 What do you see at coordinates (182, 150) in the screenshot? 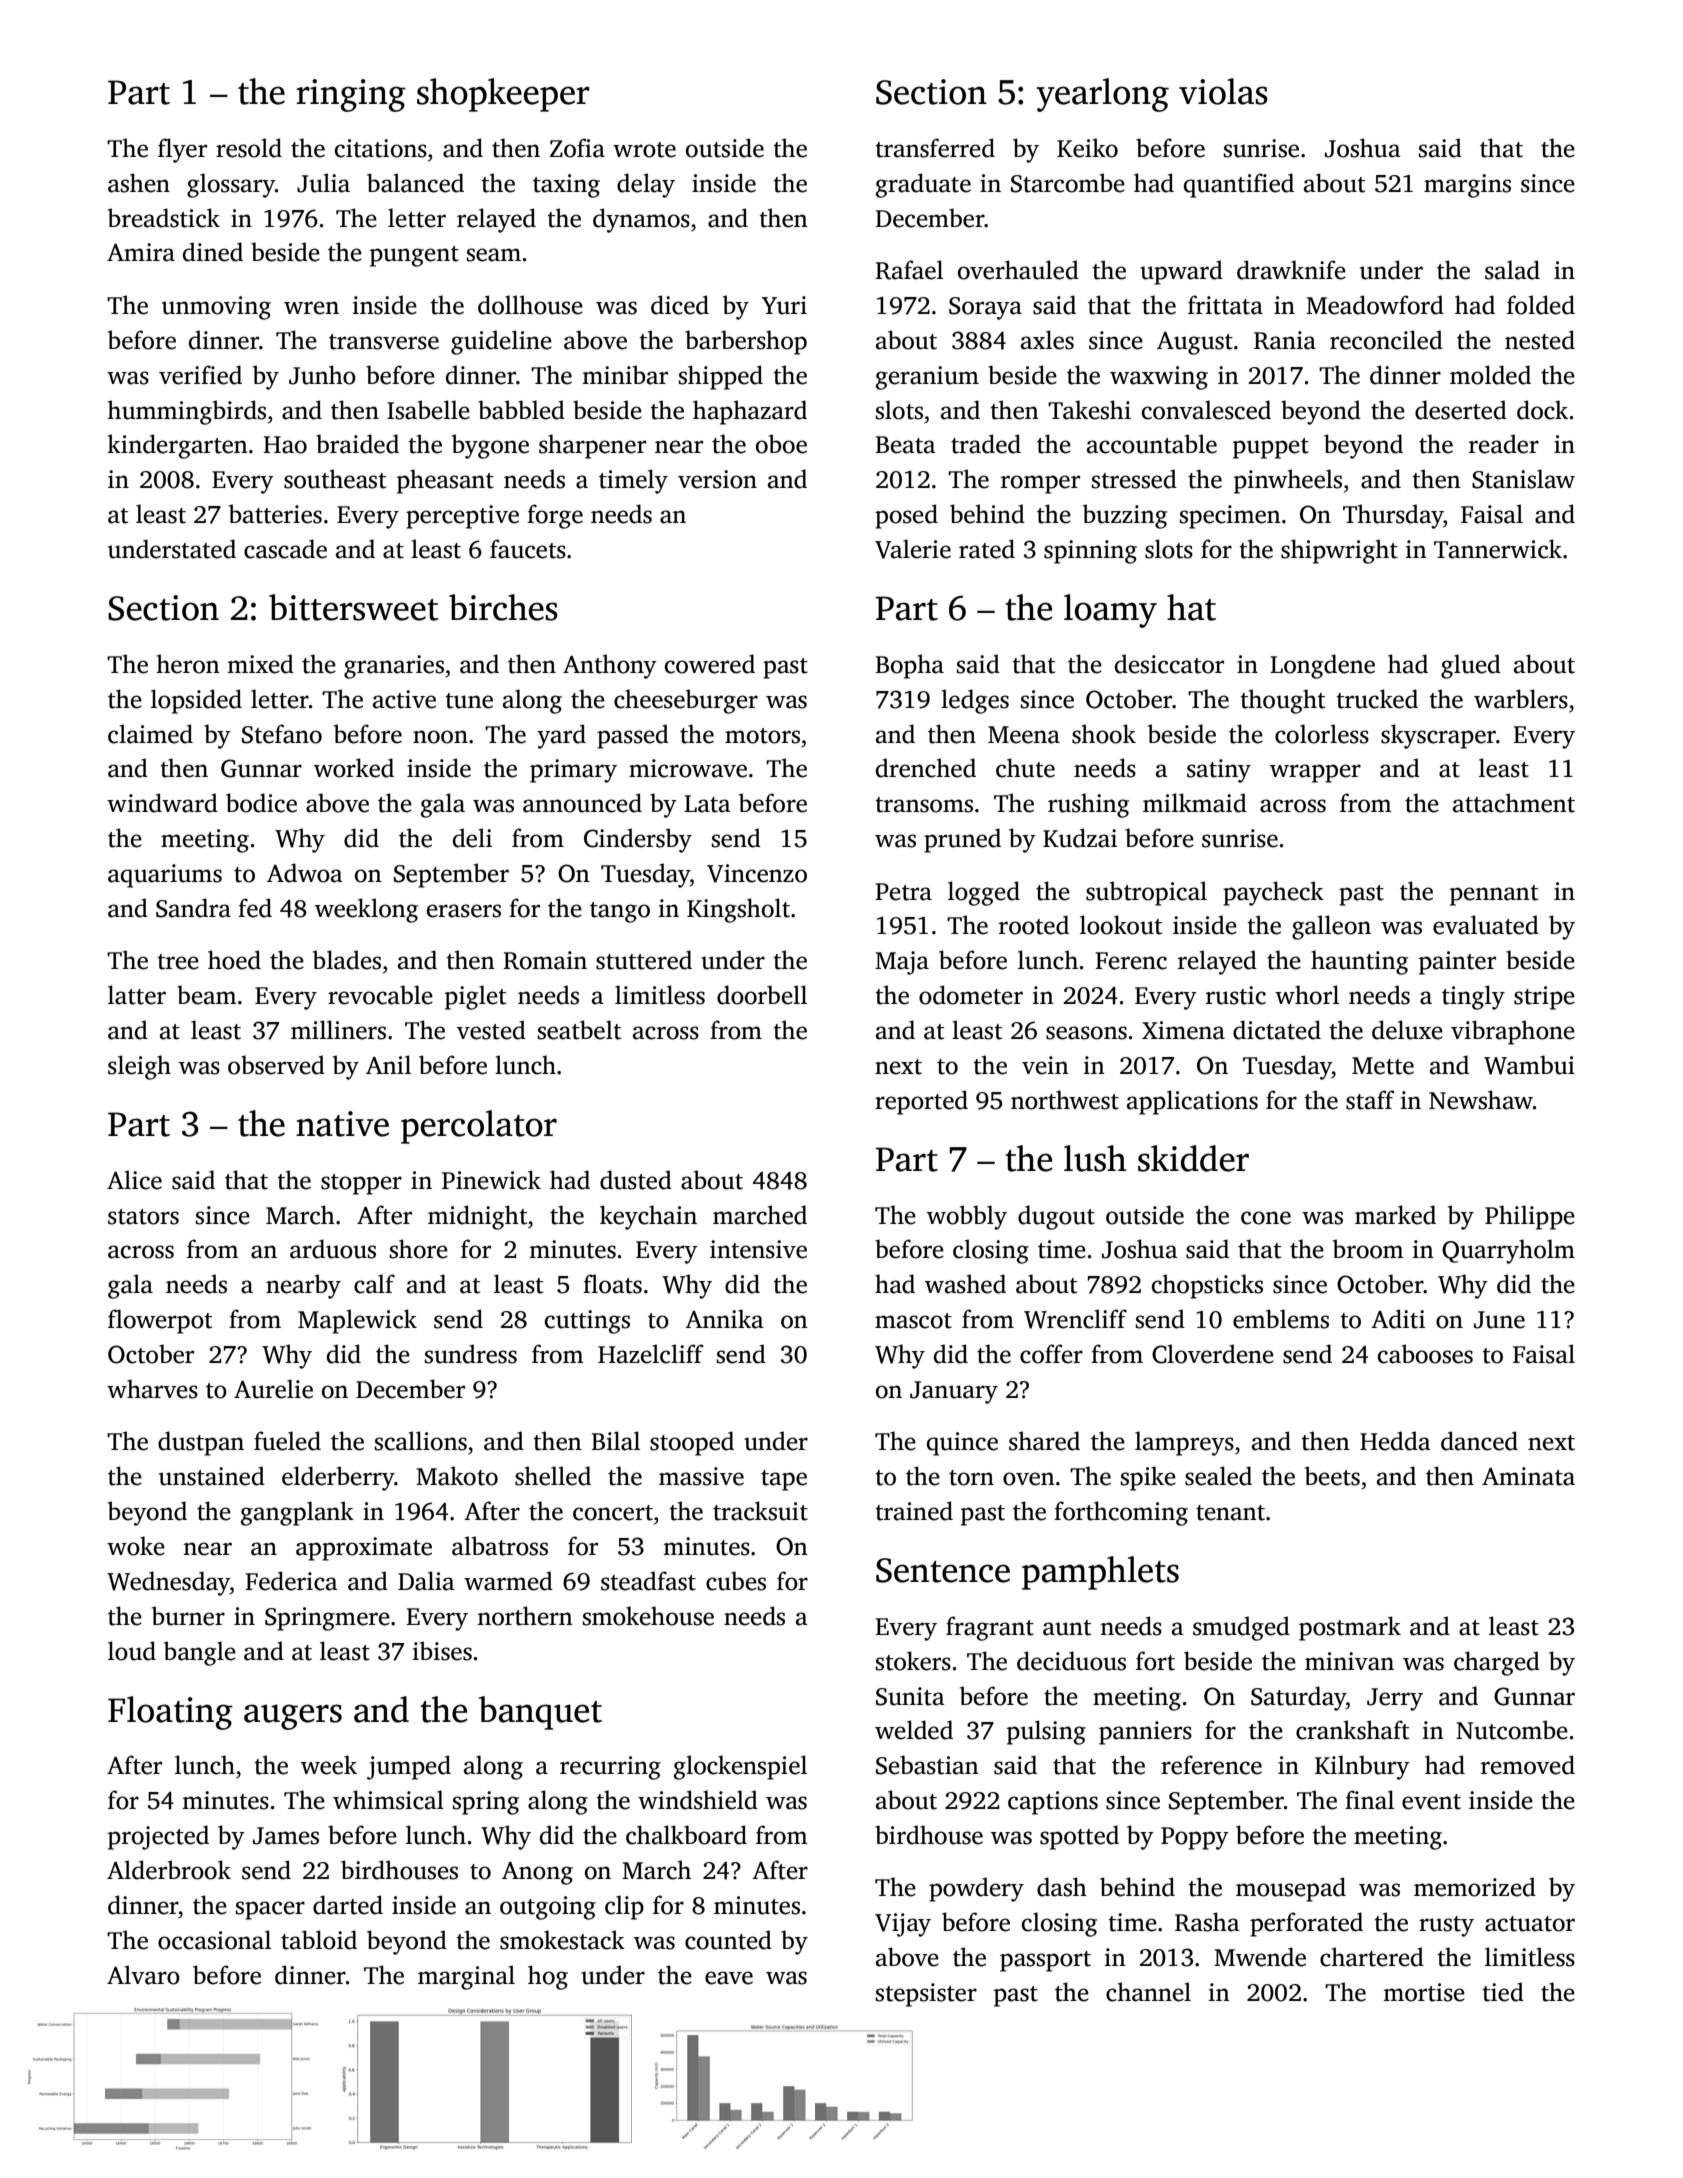
I see `flyer` at bounding box center [182, 150].
